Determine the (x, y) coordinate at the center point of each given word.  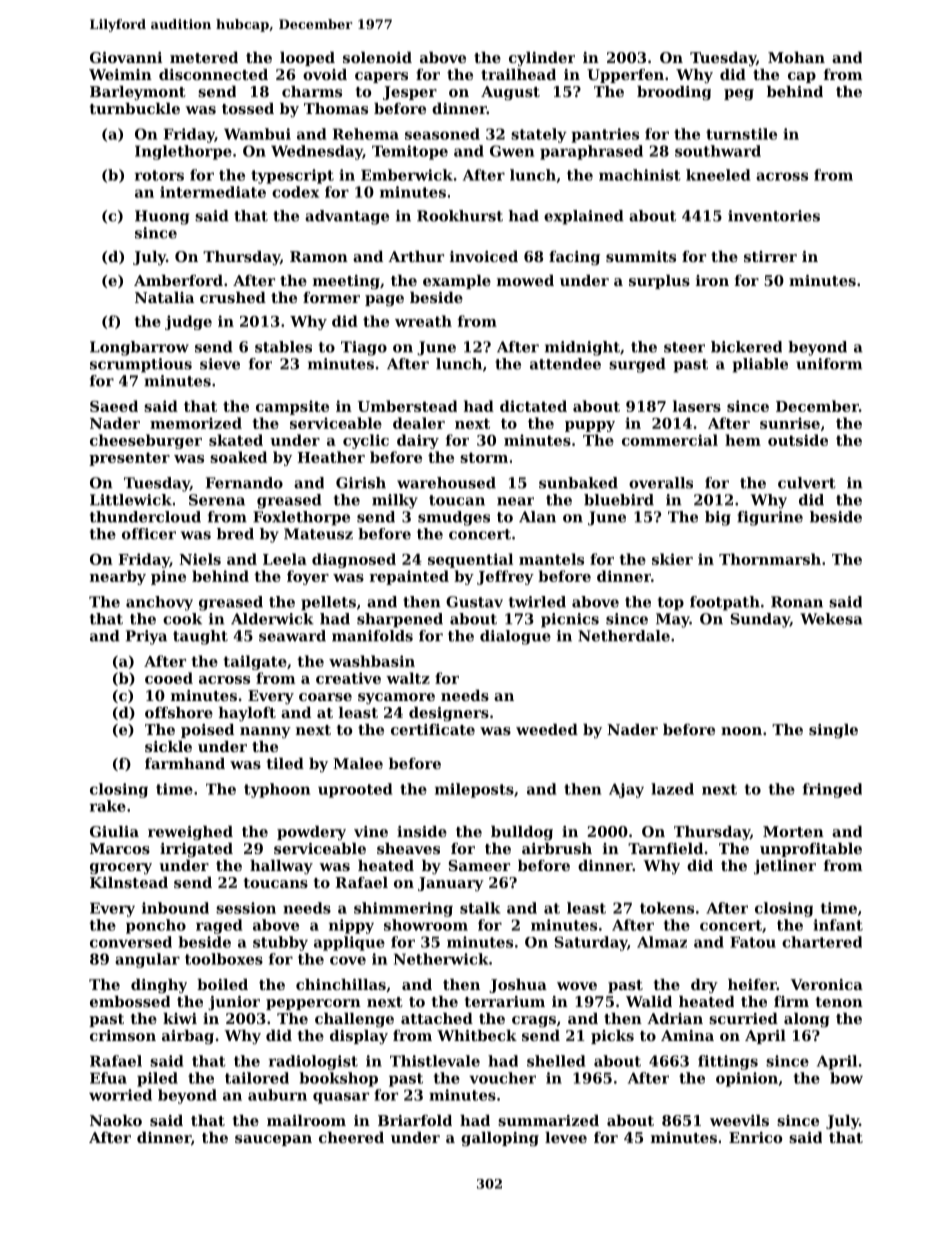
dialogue (515, 637)
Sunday (760, 620)
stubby (280, 943)
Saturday (591, 943)
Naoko (116, 1120)
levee (566, 1137)
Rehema (366, 134)
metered (204, 57)
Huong (162, 217)
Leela (285, 559)
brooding (674, 93)
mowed (525, 280)
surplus (659, 282)
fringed (832, 790)
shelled (556, 1061)
